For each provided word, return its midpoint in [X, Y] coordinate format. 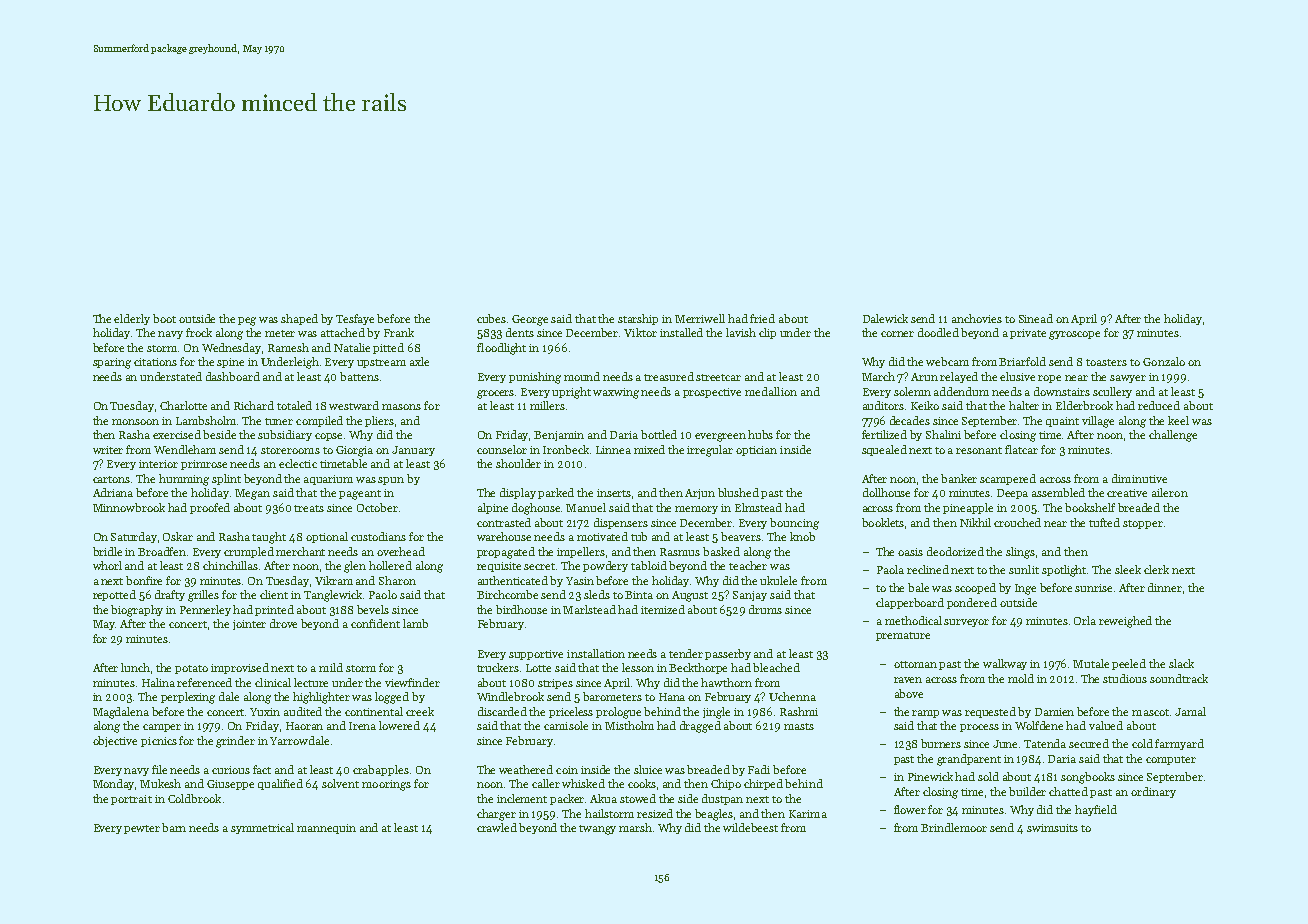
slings [1020, 553]
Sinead [1036, 318]
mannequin [326, 829]
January [413, 451]
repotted [114, 595]
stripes [555, 684]
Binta [639, 595]
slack [1181, 663]
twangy [597, 830]
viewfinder [412, 682]
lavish [741, 332]
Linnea [613, 450]
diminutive [1139, 478]
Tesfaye [355, 319]
